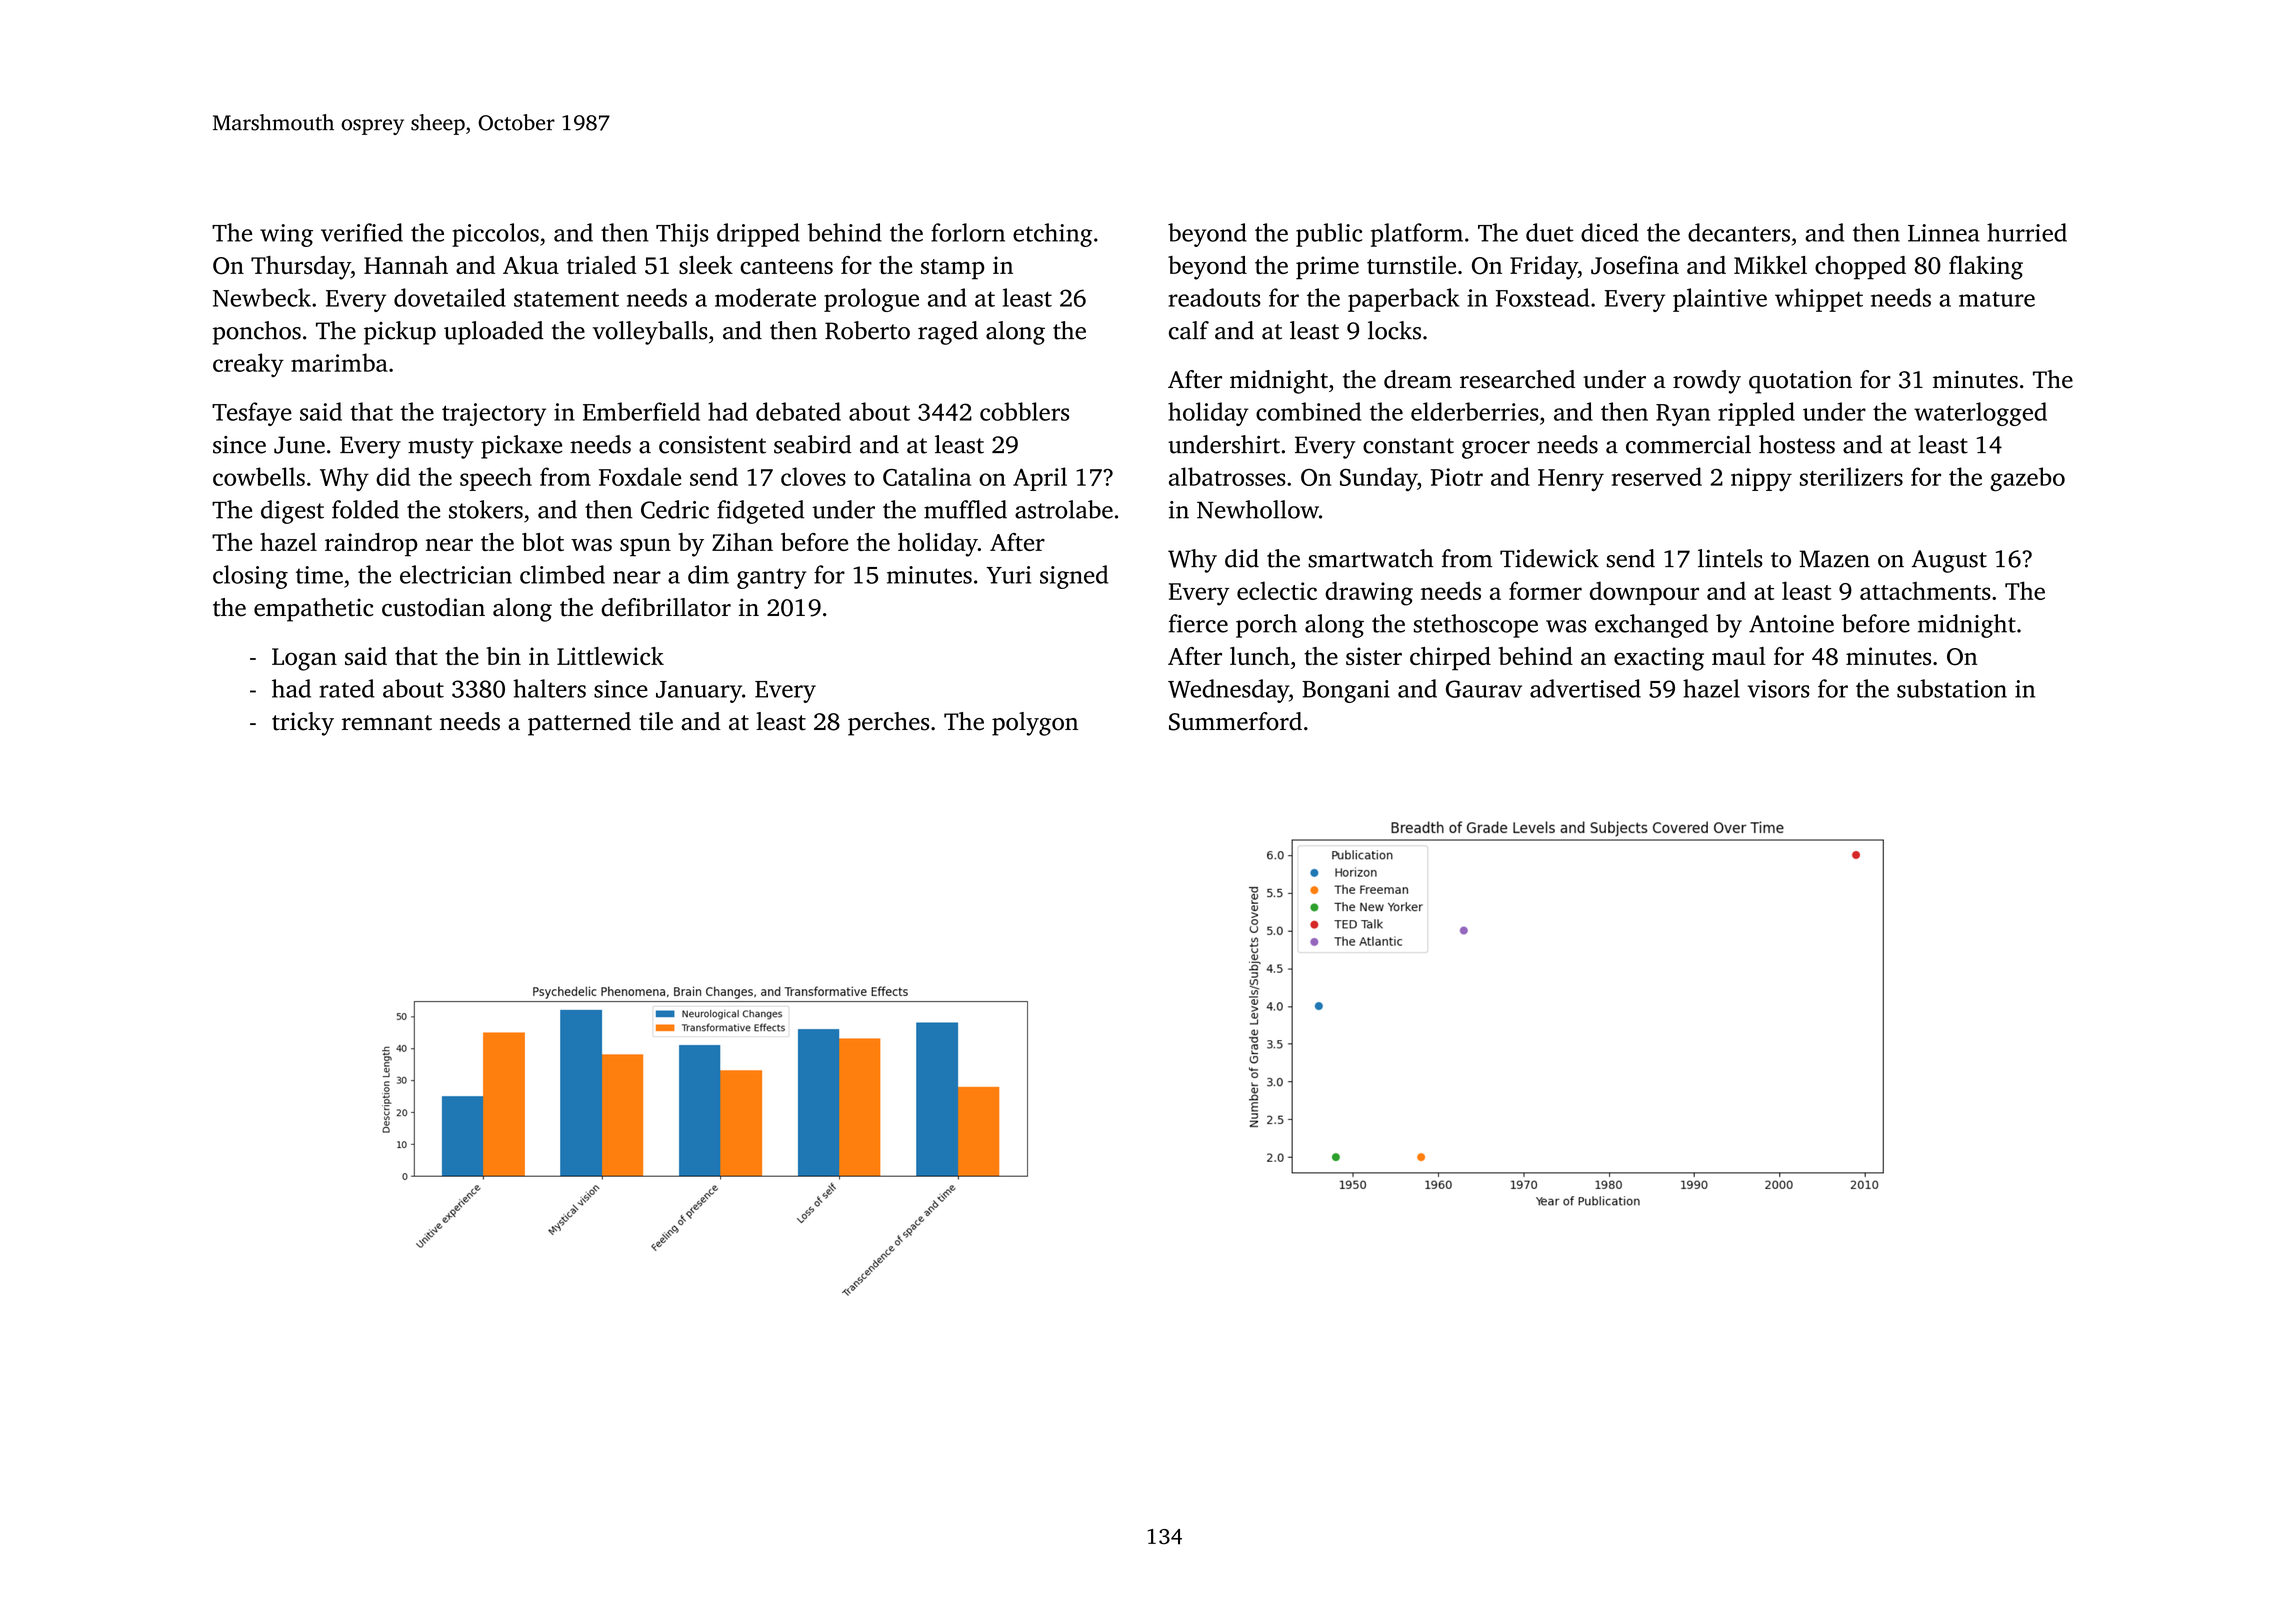 The width and height of the page is (2292, 1620). Describe the element at coordinates (1791, 624) in the page. I see `Antoine` at that location.
